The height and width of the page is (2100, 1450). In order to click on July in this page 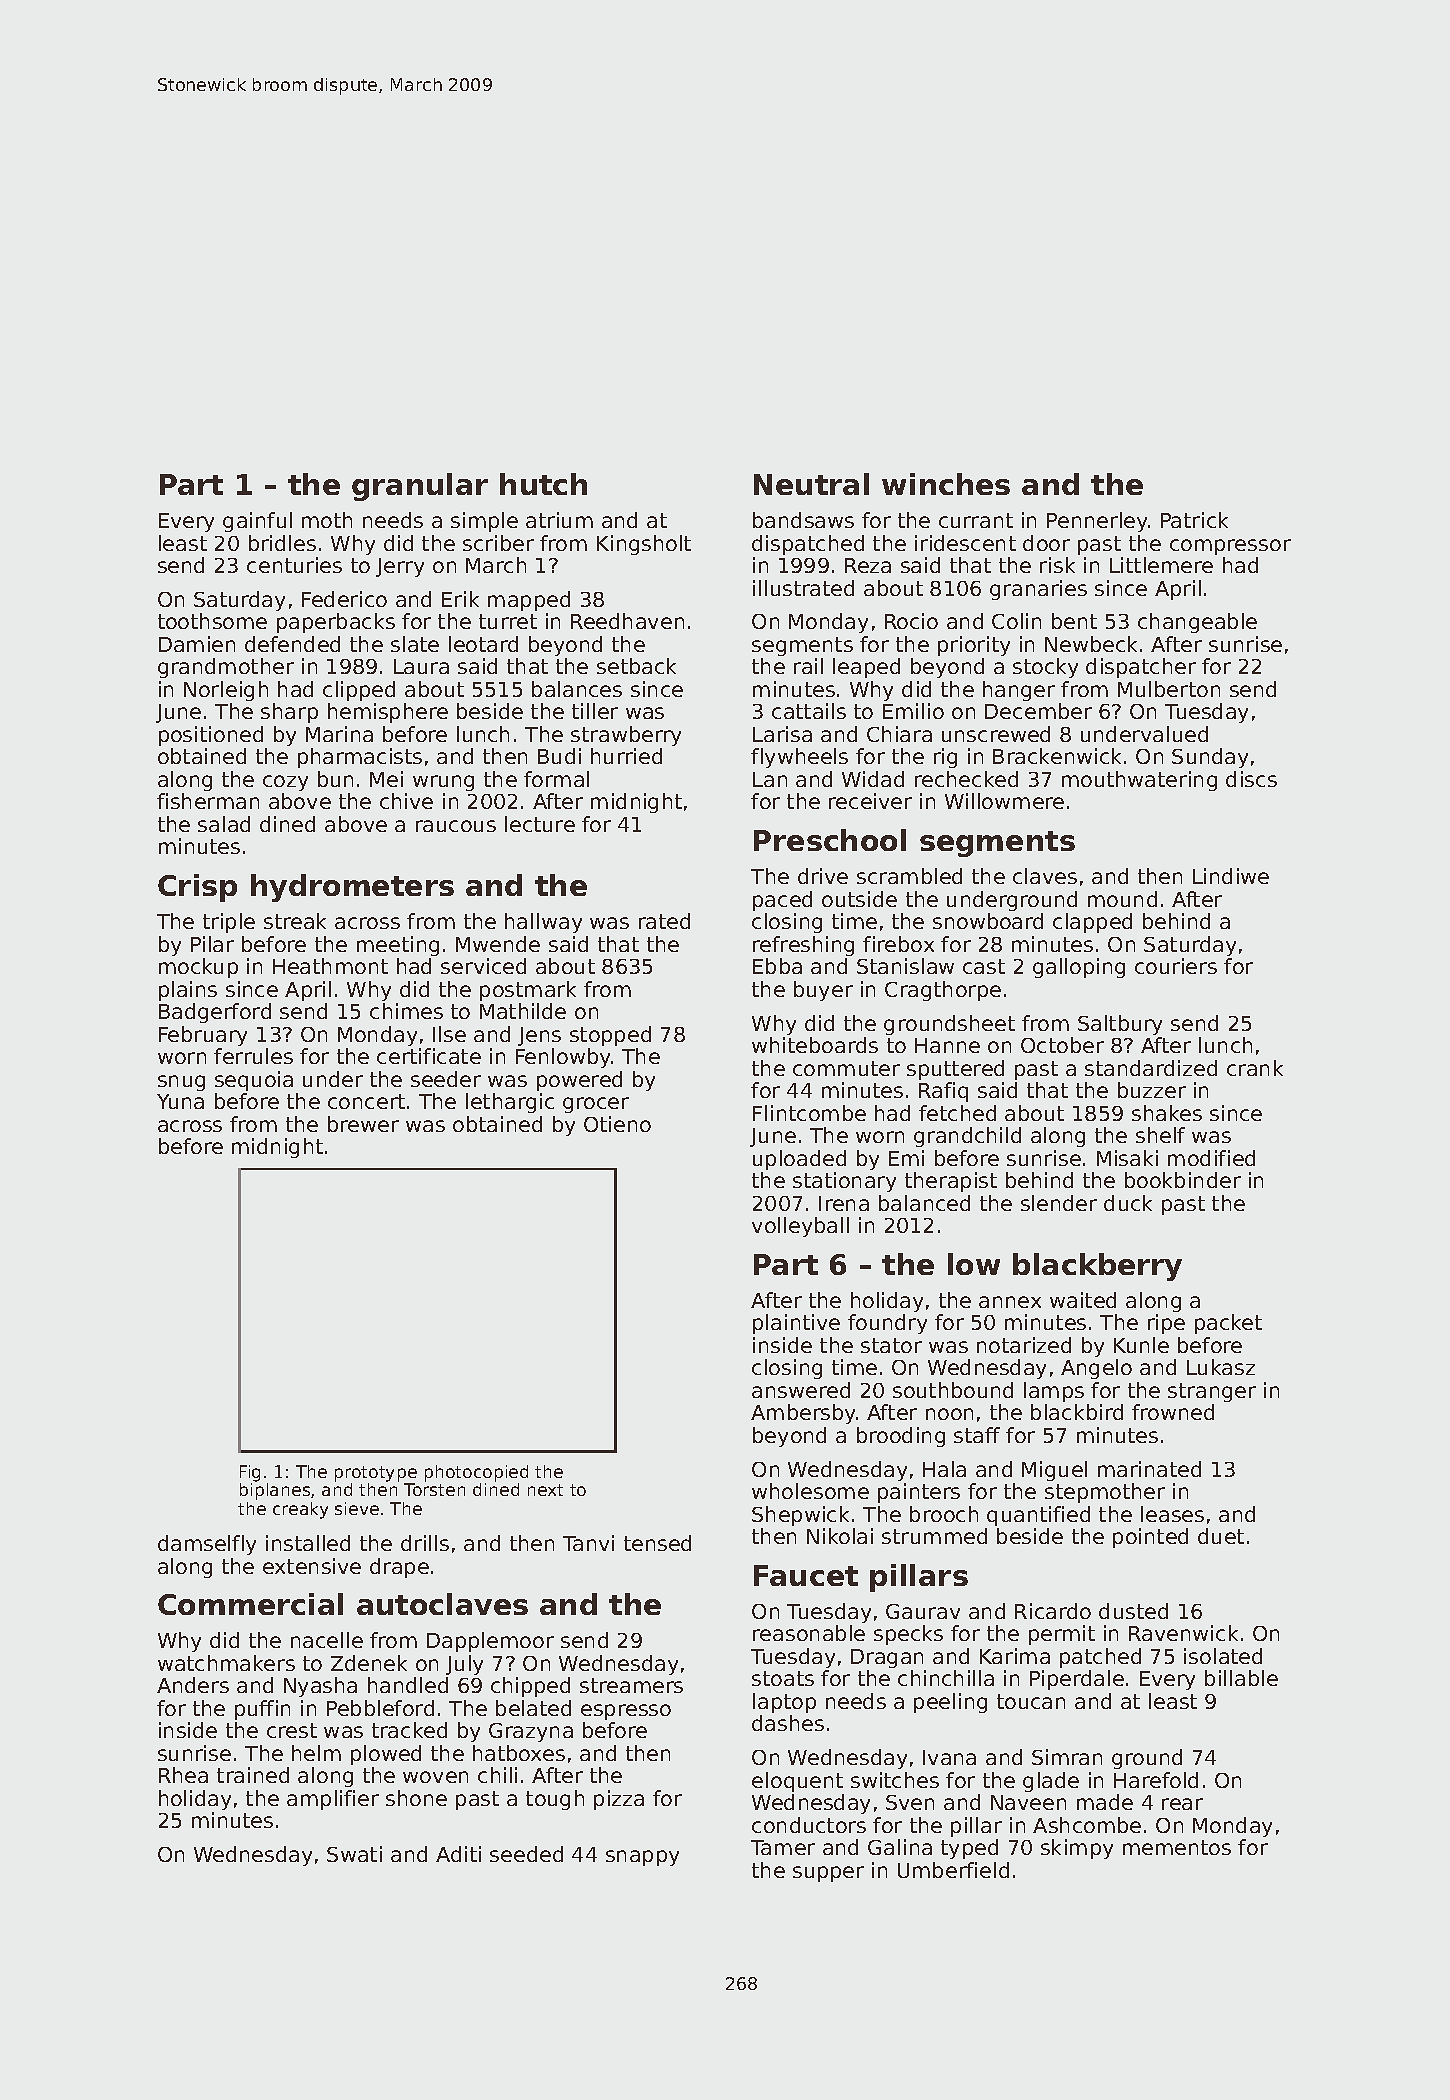, I will do `click(464, 1665)`.
